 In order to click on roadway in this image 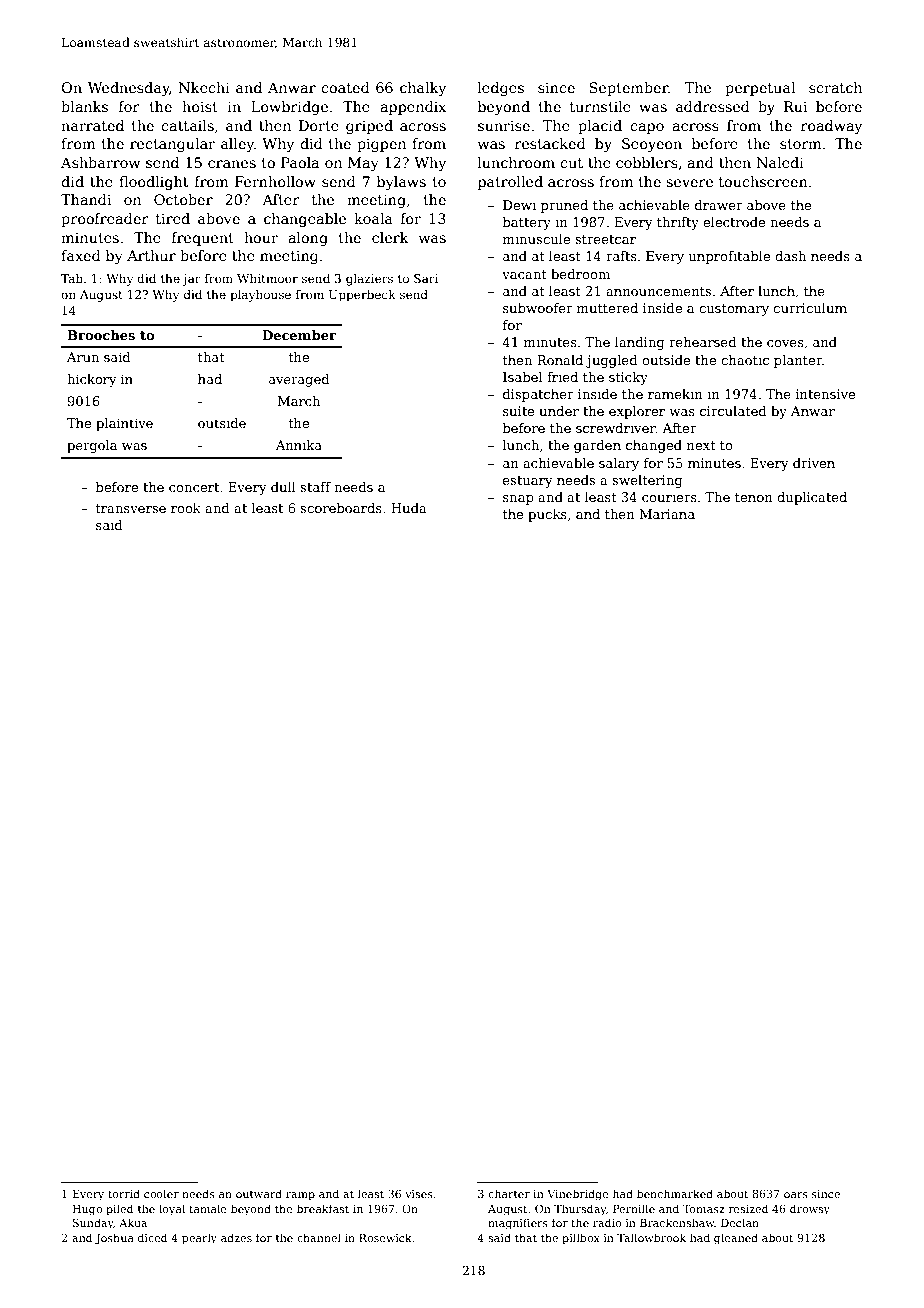, I will do `click(831, 127)`.
